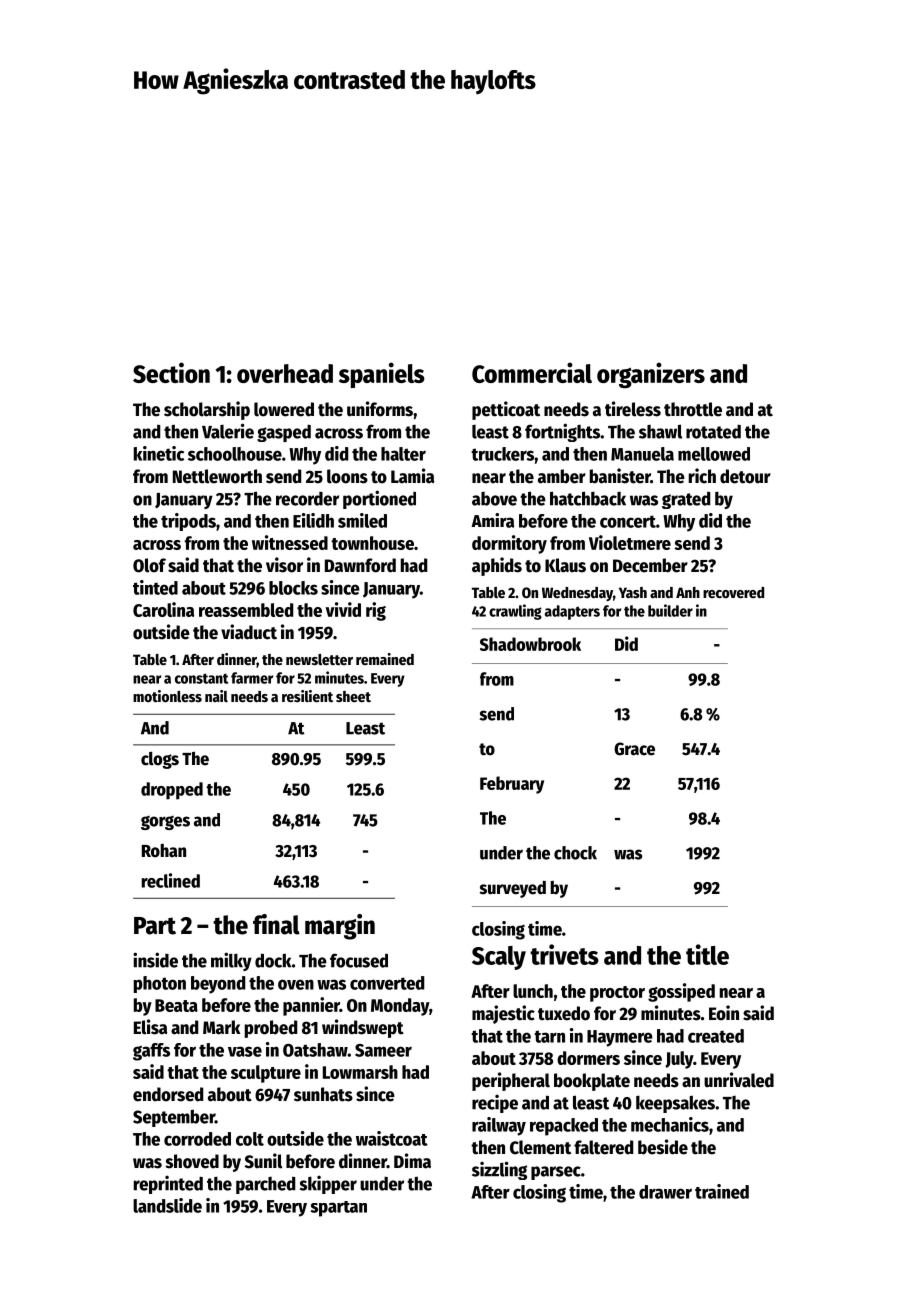  Describe the element at coordinates (159, 453) in the screenshot. I see `kinetic` at that location.
